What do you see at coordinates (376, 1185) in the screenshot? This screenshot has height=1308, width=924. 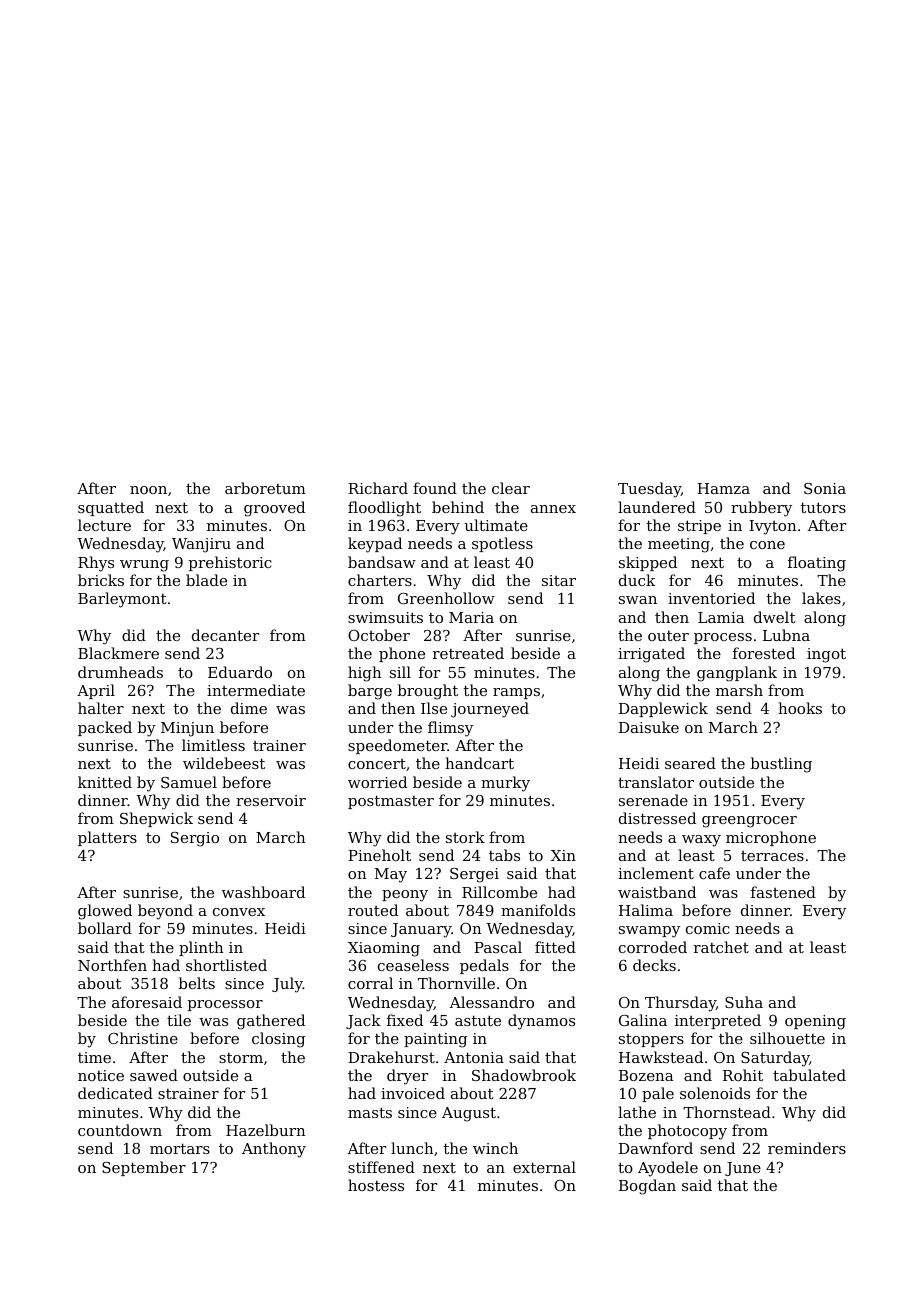 I see `hostess` at bounding box center [376, 1185].
